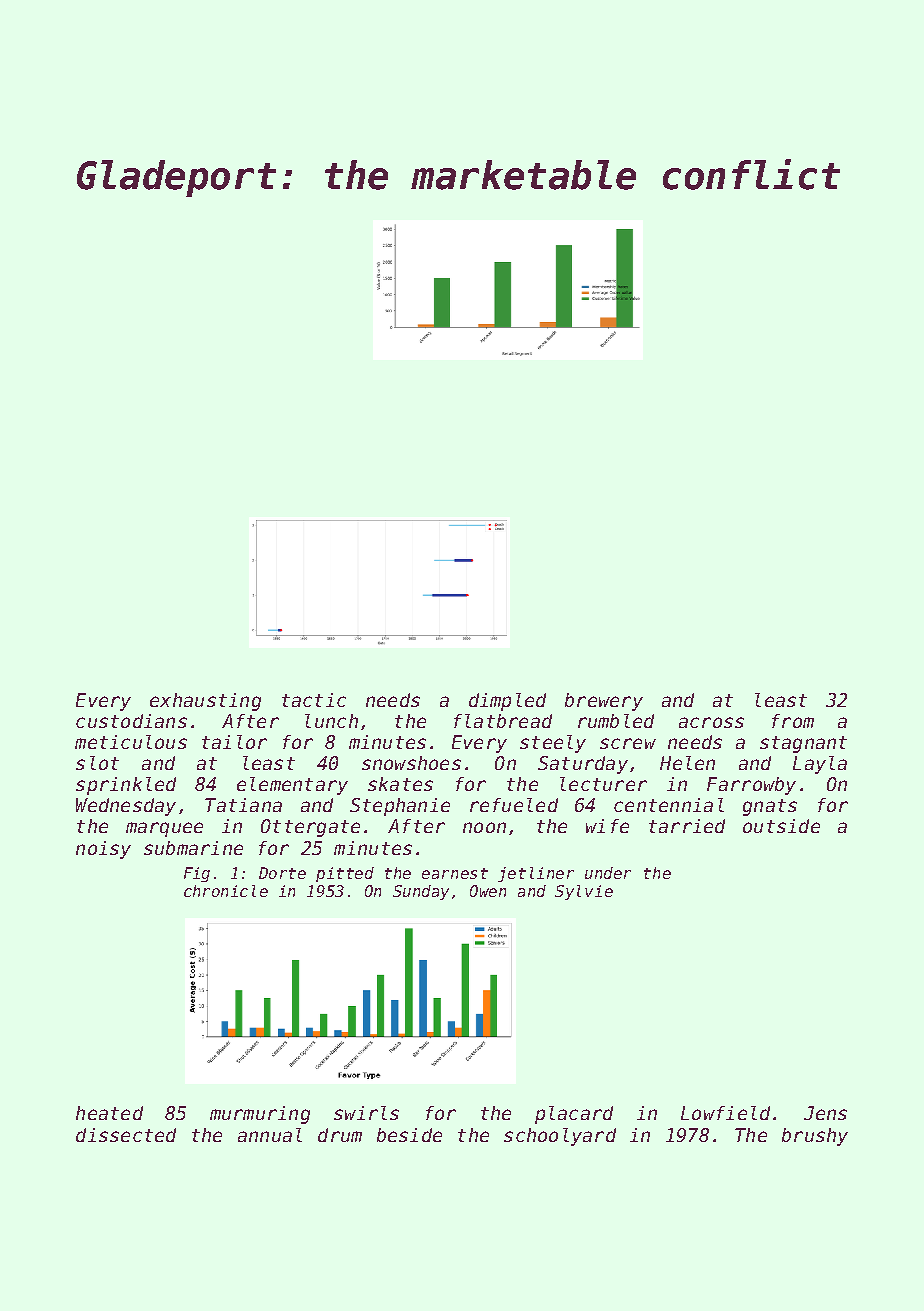 Image resolution: width=924 pixels, height=1311 pixels. Describe the element at coordinates (409, 1135) in the screenshot. I see `beside` at that location.
